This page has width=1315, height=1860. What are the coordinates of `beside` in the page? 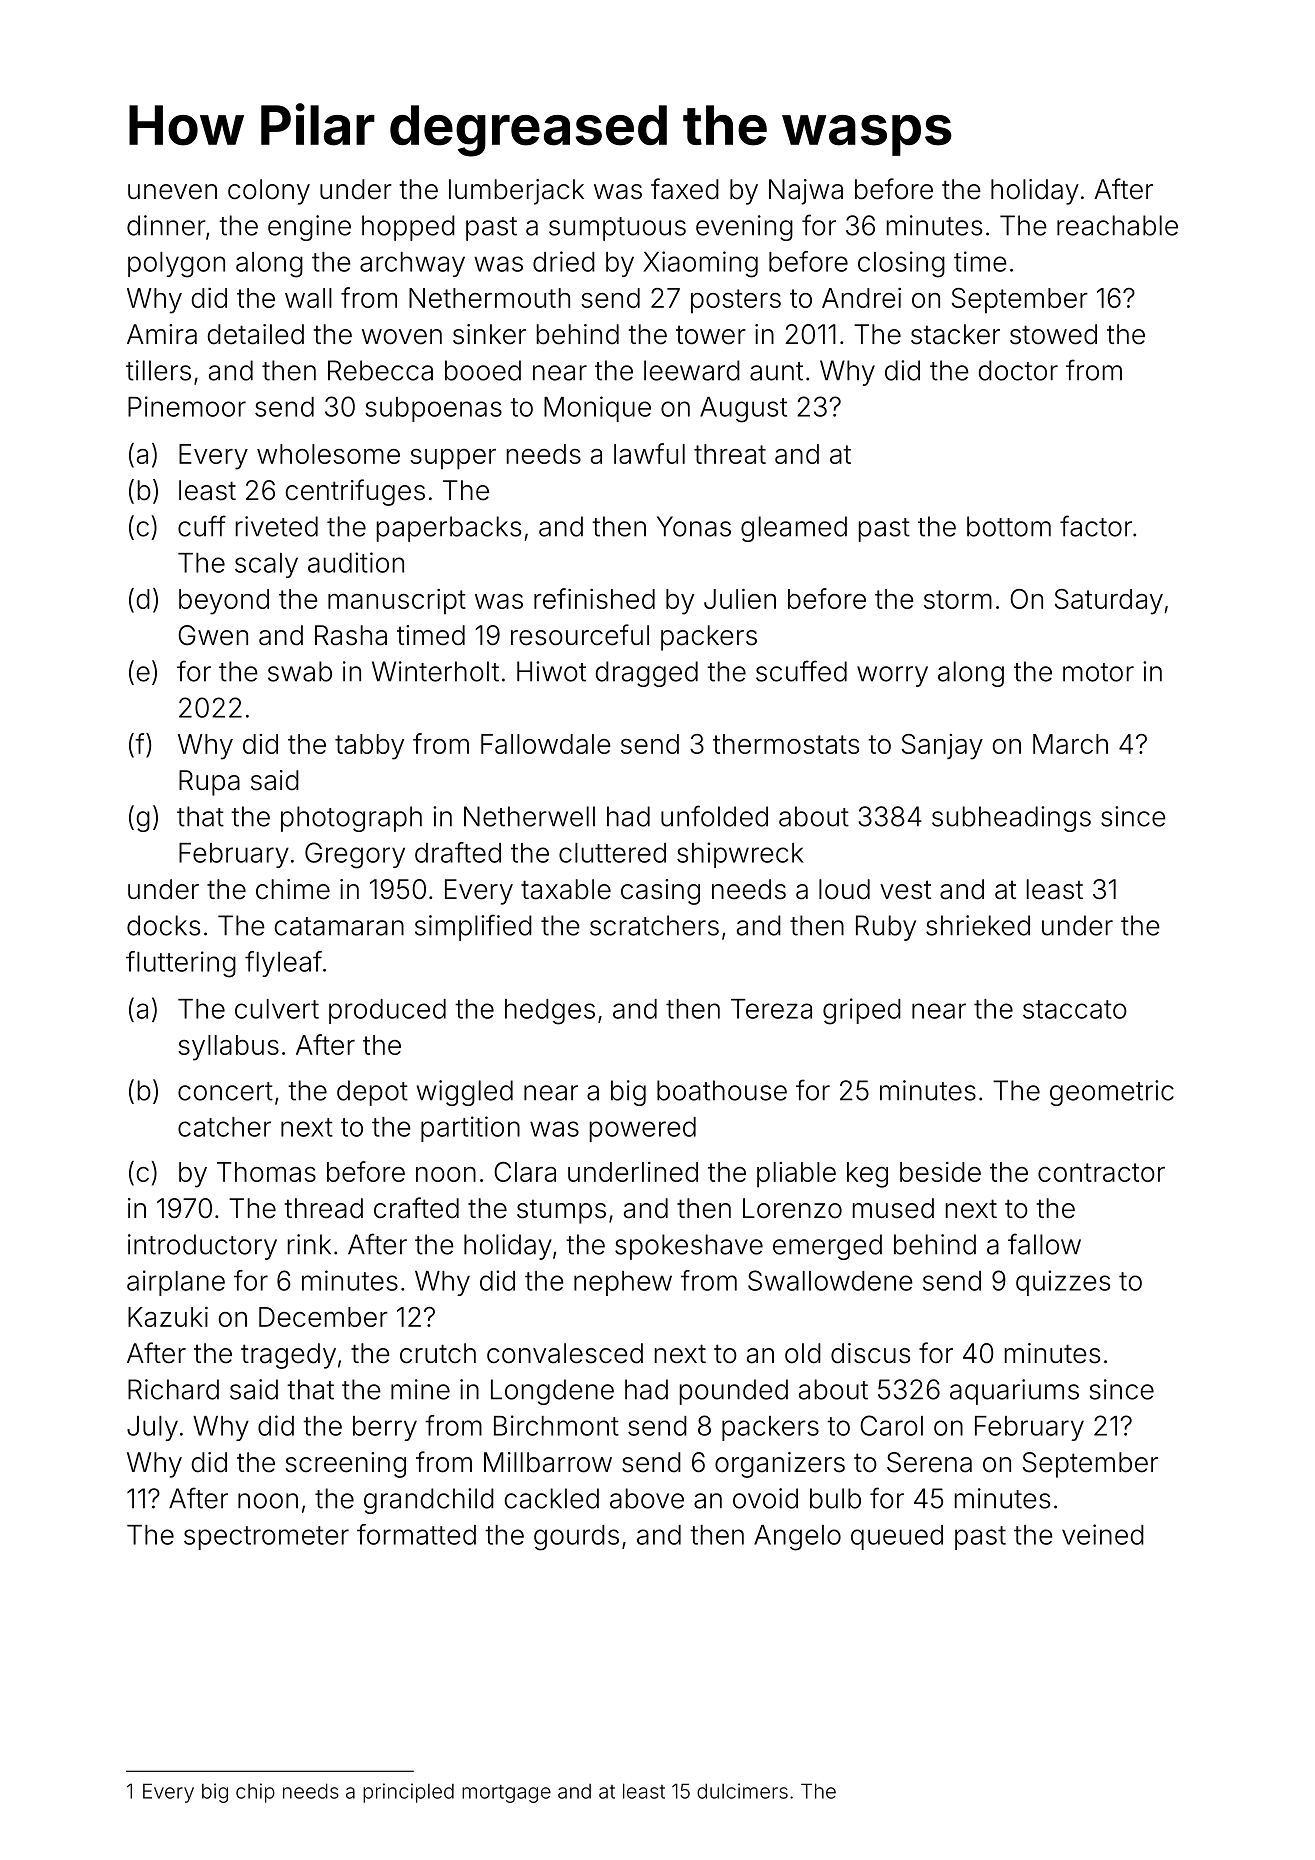 It's located at (940, 1172).
